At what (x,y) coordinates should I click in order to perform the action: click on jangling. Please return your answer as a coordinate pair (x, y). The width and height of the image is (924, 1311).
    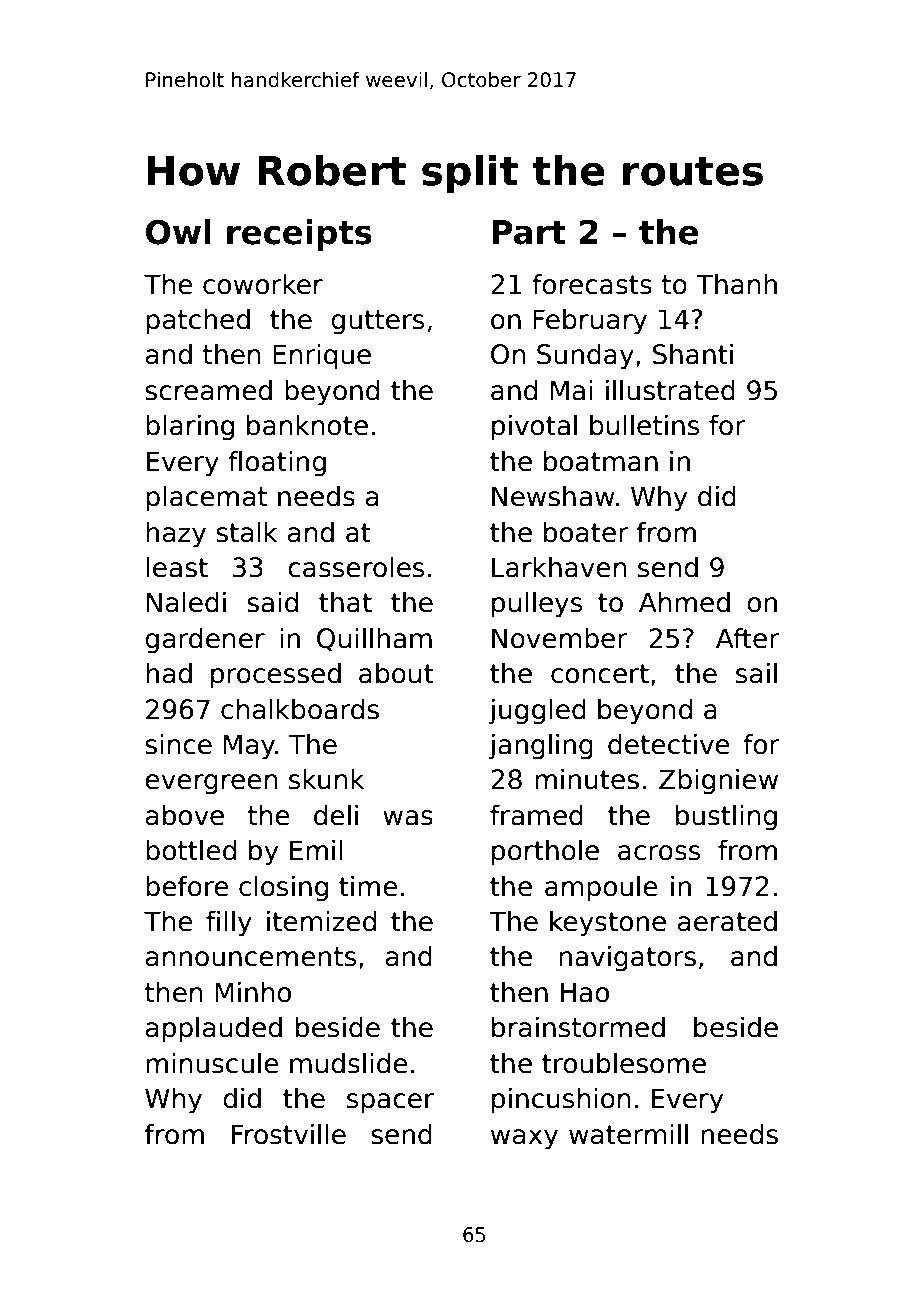
    Looking at the image, I should click on (541, 746).
